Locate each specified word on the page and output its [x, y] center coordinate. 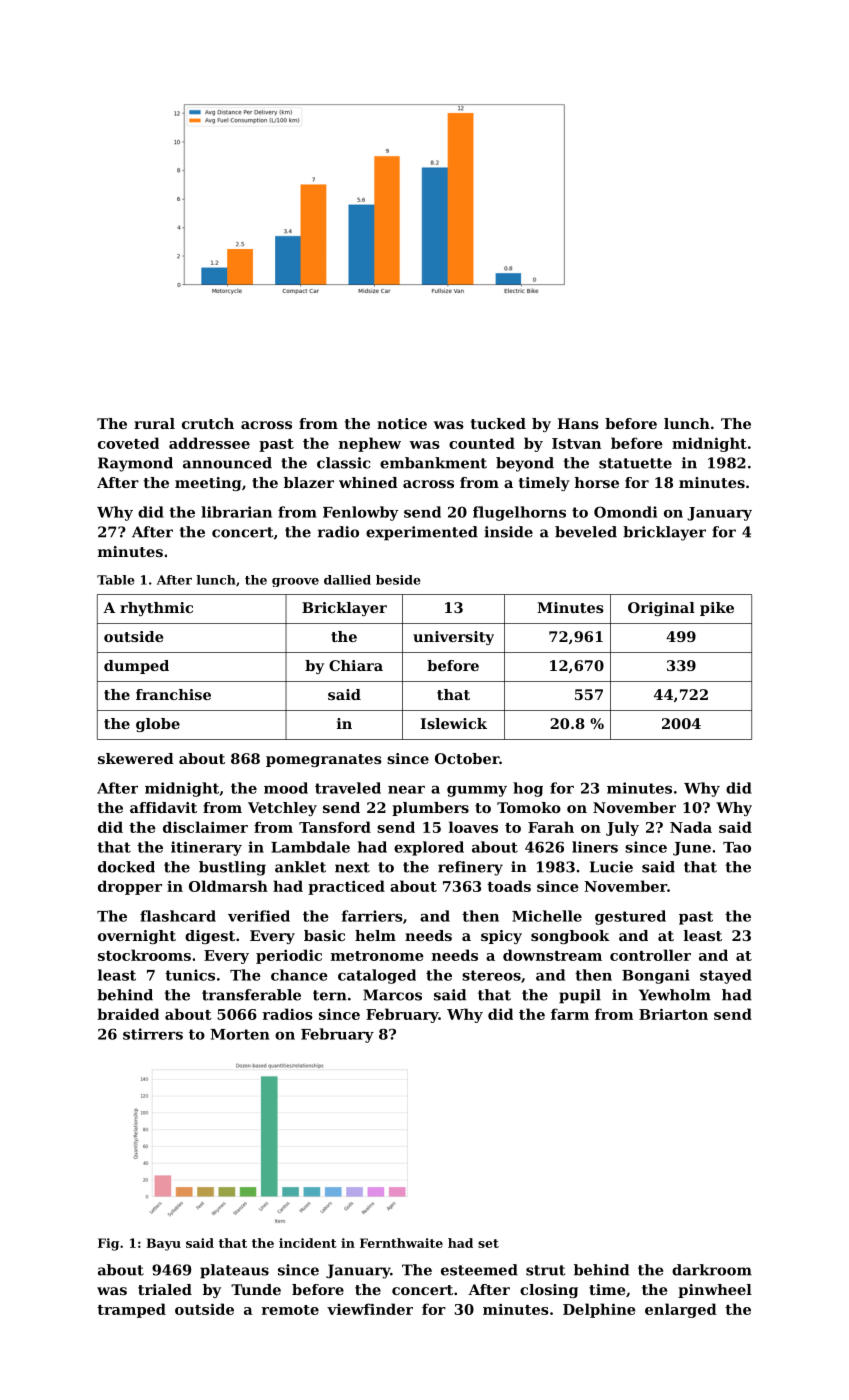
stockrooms [144, 955]
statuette [635, 463]
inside [508, 532]
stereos [491, 975]
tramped [131, 1310]
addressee [209, 443]
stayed [726, 976]
